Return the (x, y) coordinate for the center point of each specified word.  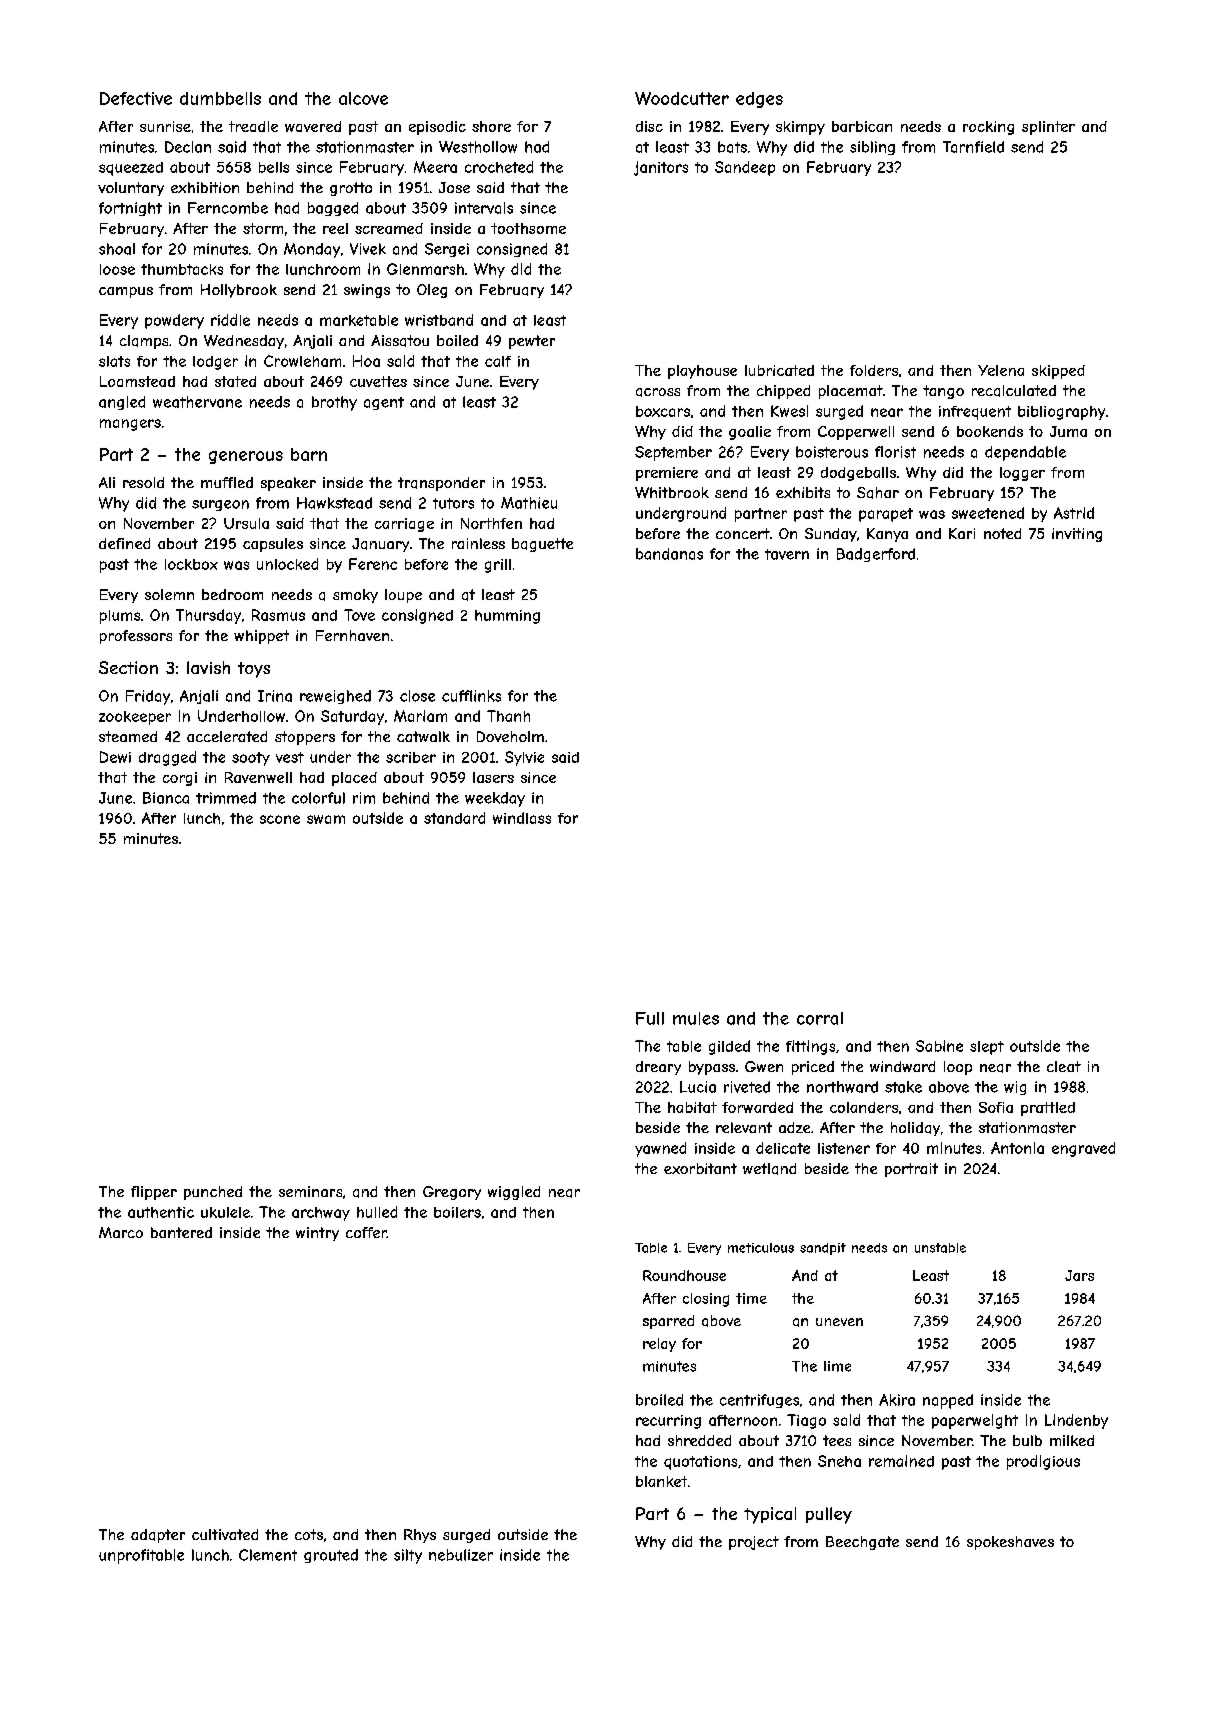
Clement (268, 1555)
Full (650, 1018)
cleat (1064, 1066)
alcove (363, 98)
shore (491, 126)
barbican (862, 126)
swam (326, 819)
